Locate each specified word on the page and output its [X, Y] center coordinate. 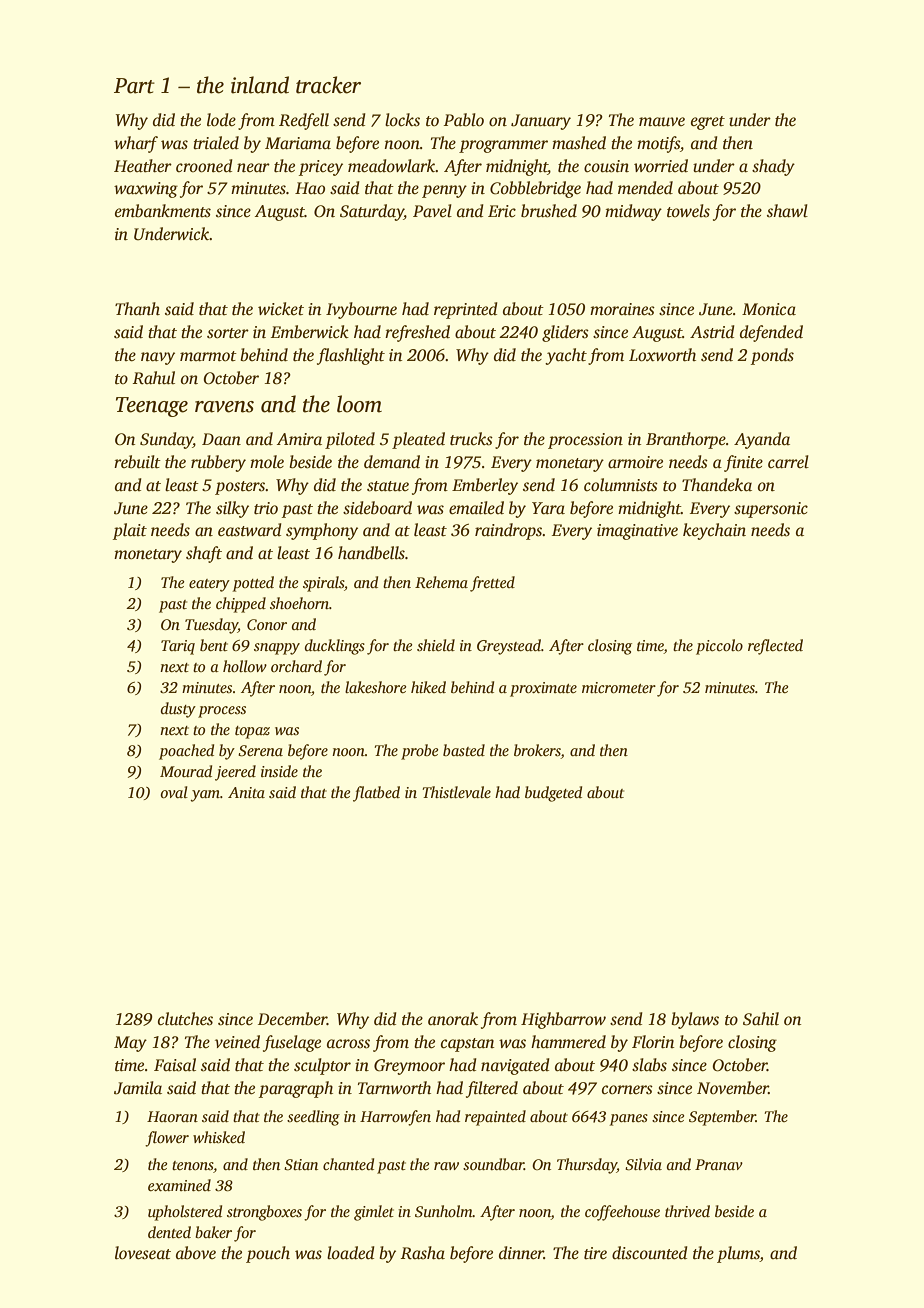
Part [134, 86]
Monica [769, 309]
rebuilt [137, 462]
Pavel [432, 211]
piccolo [719, 647]
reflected [775, 647]
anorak [453, 1019]
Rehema [441, 582]
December [292, 1019]
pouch [268, 1254]
